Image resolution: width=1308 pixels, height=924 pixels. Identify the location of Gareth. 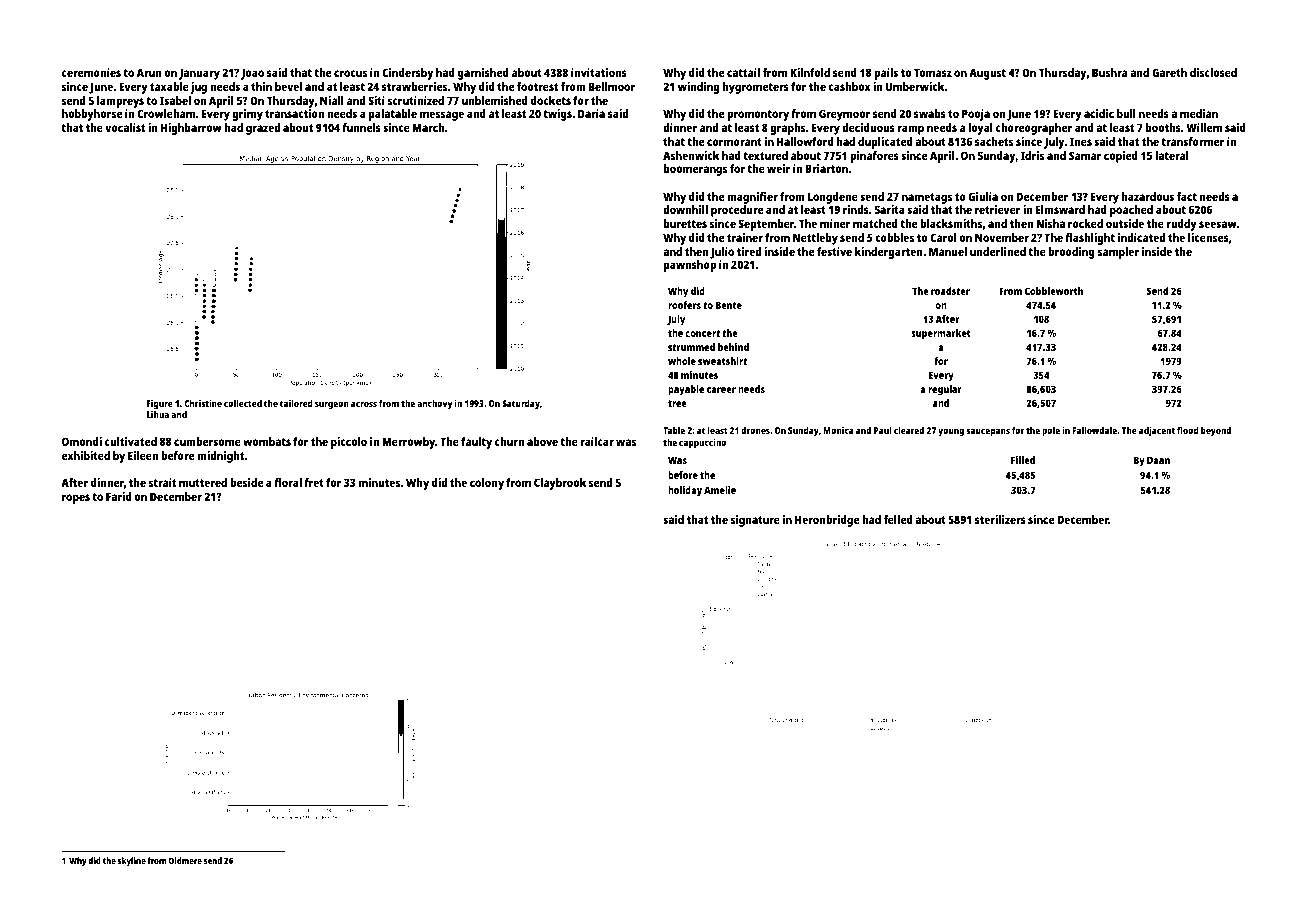
(1169, 72).
